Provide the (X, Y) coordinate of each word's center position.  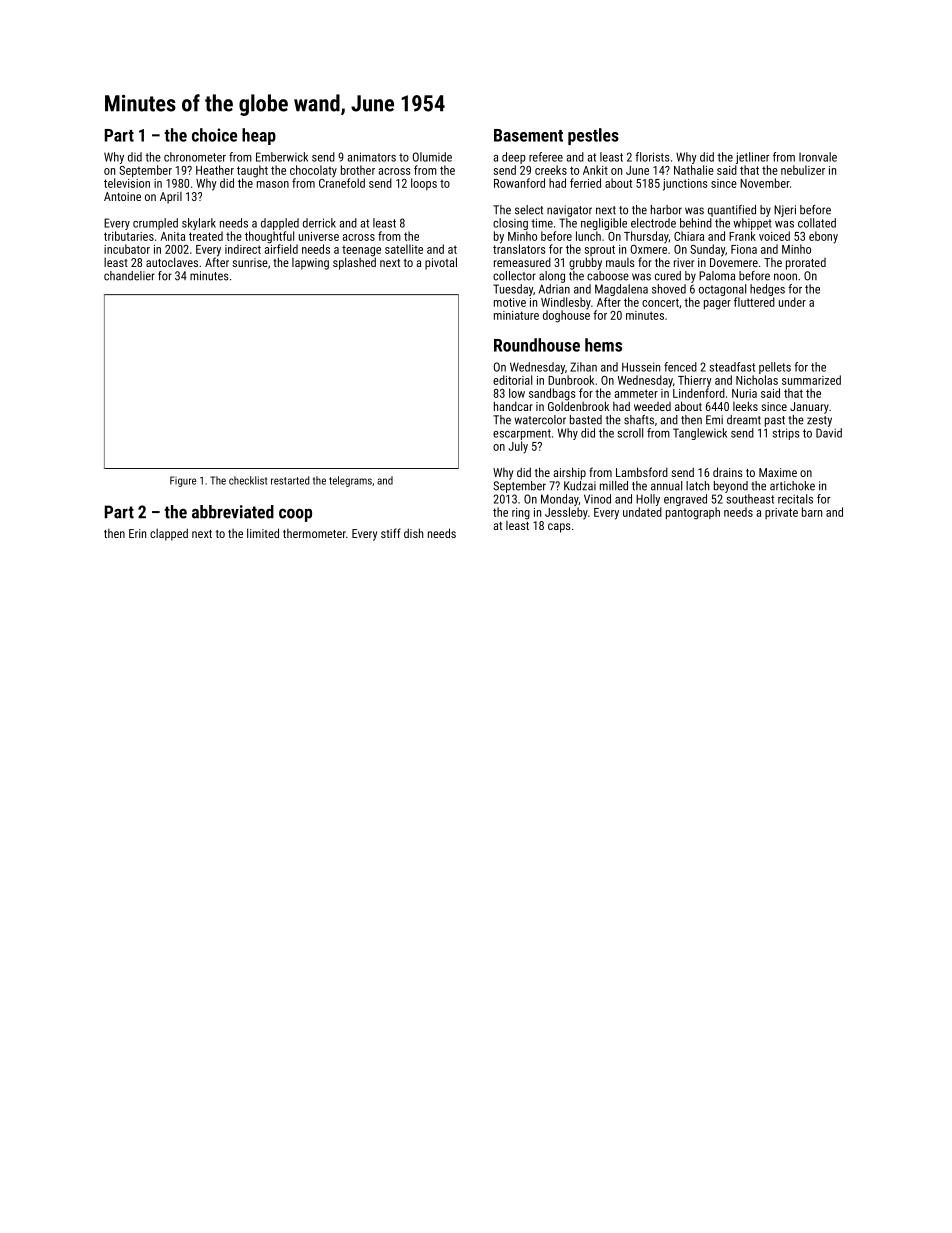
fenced (680, 367)
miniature (516, 315)
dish (413, 533)
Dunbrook (571, 380)
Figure (183, 481)
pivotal (441, 263)
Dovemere (734, 262)
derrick (319, 223)
